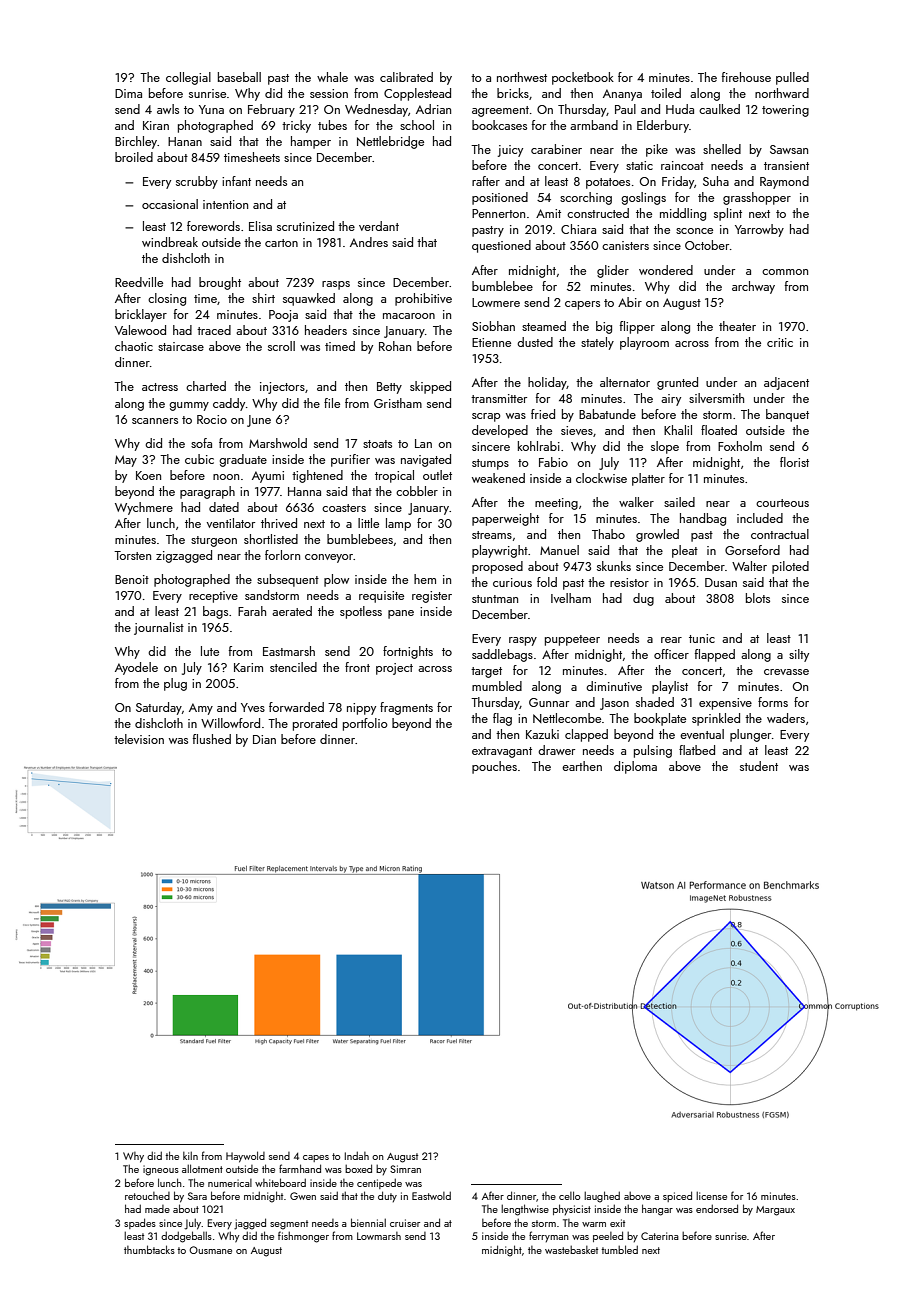 The image size is (924, 1308). I want to click on prohibitive, so click(423, 299).
